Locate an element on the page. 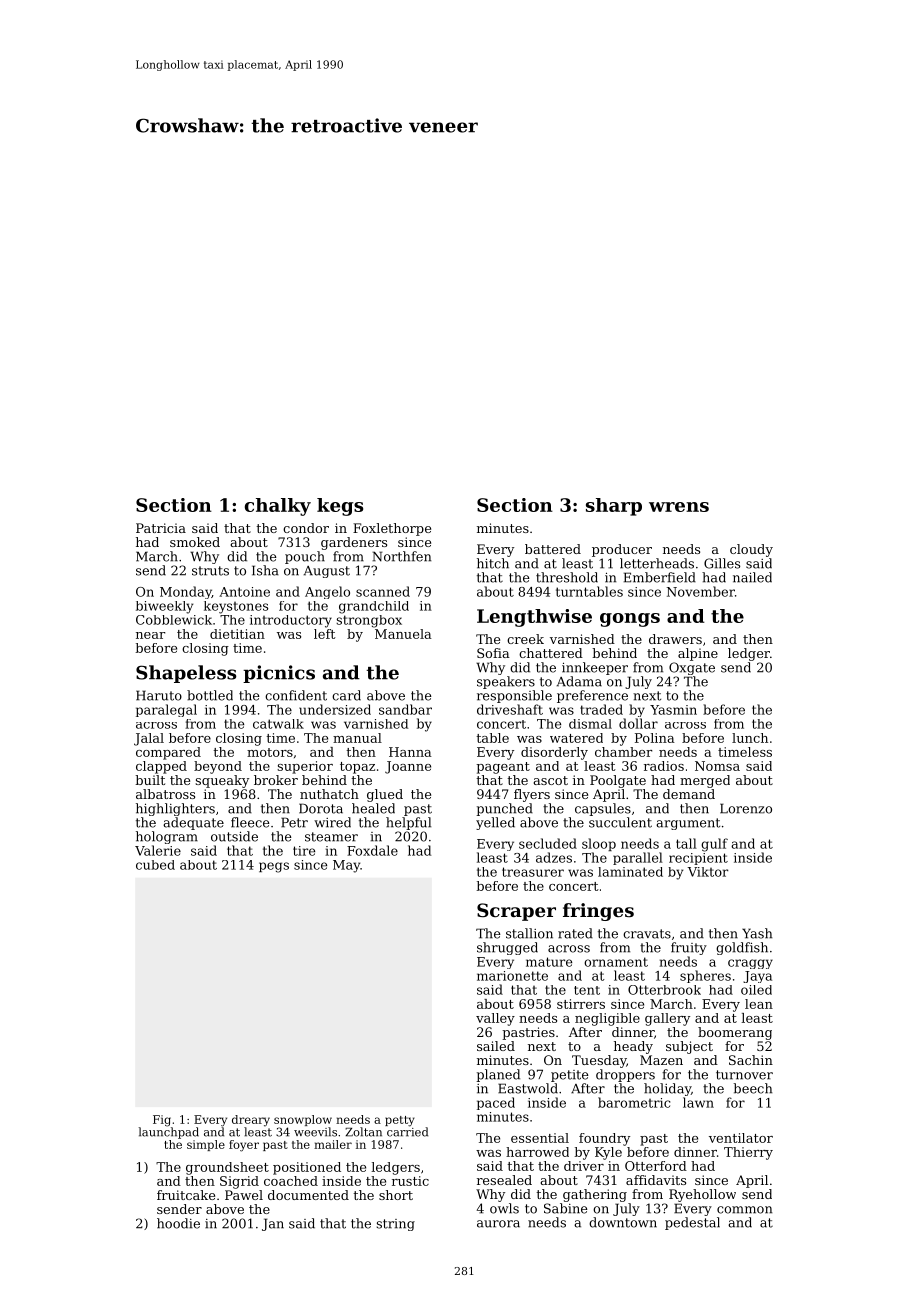  built is located at coordinates (150, 780).
